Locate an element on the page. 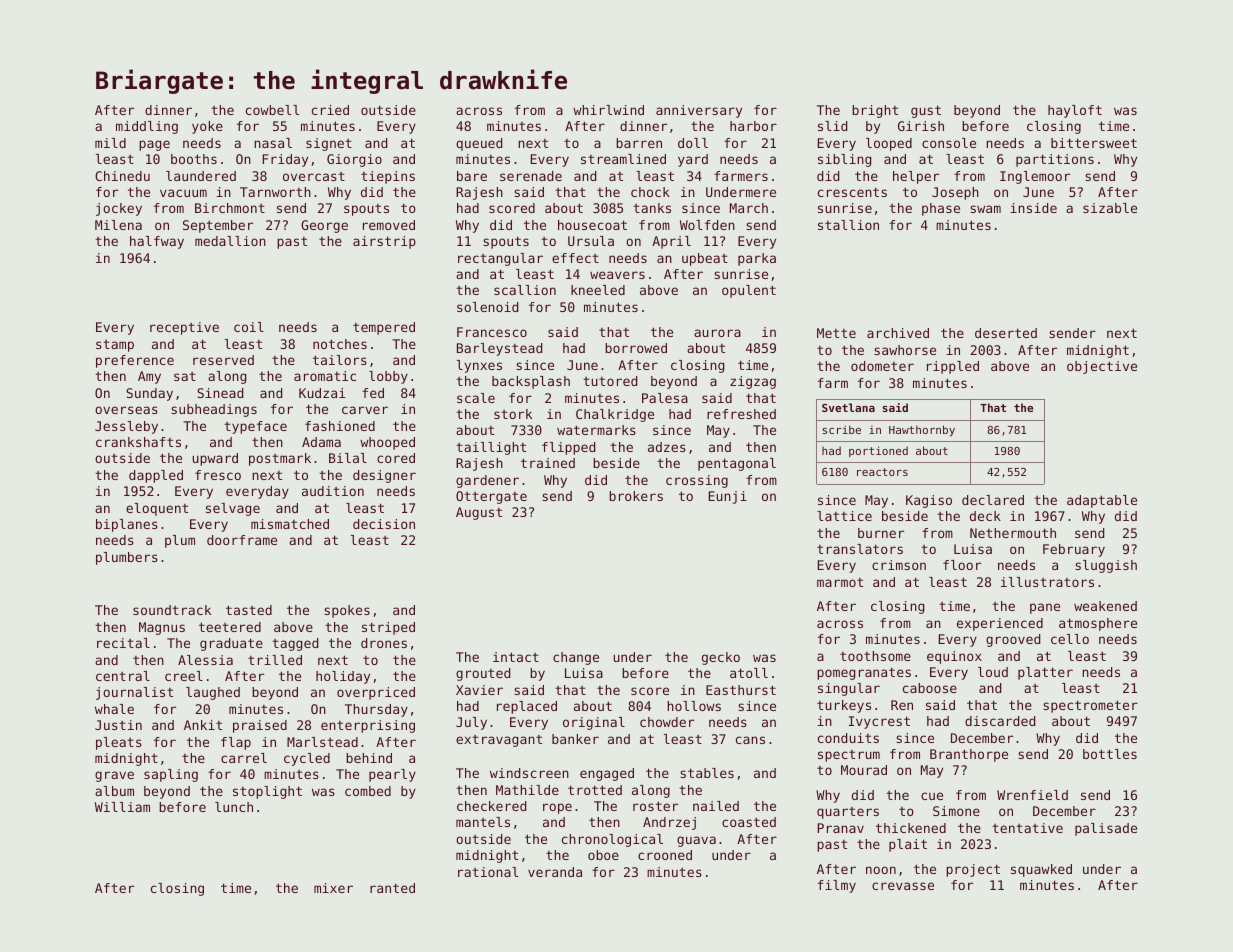 Image resolution: width=1233 pixels, height=952 pixels. phase is located at coordinates (941, 209).
